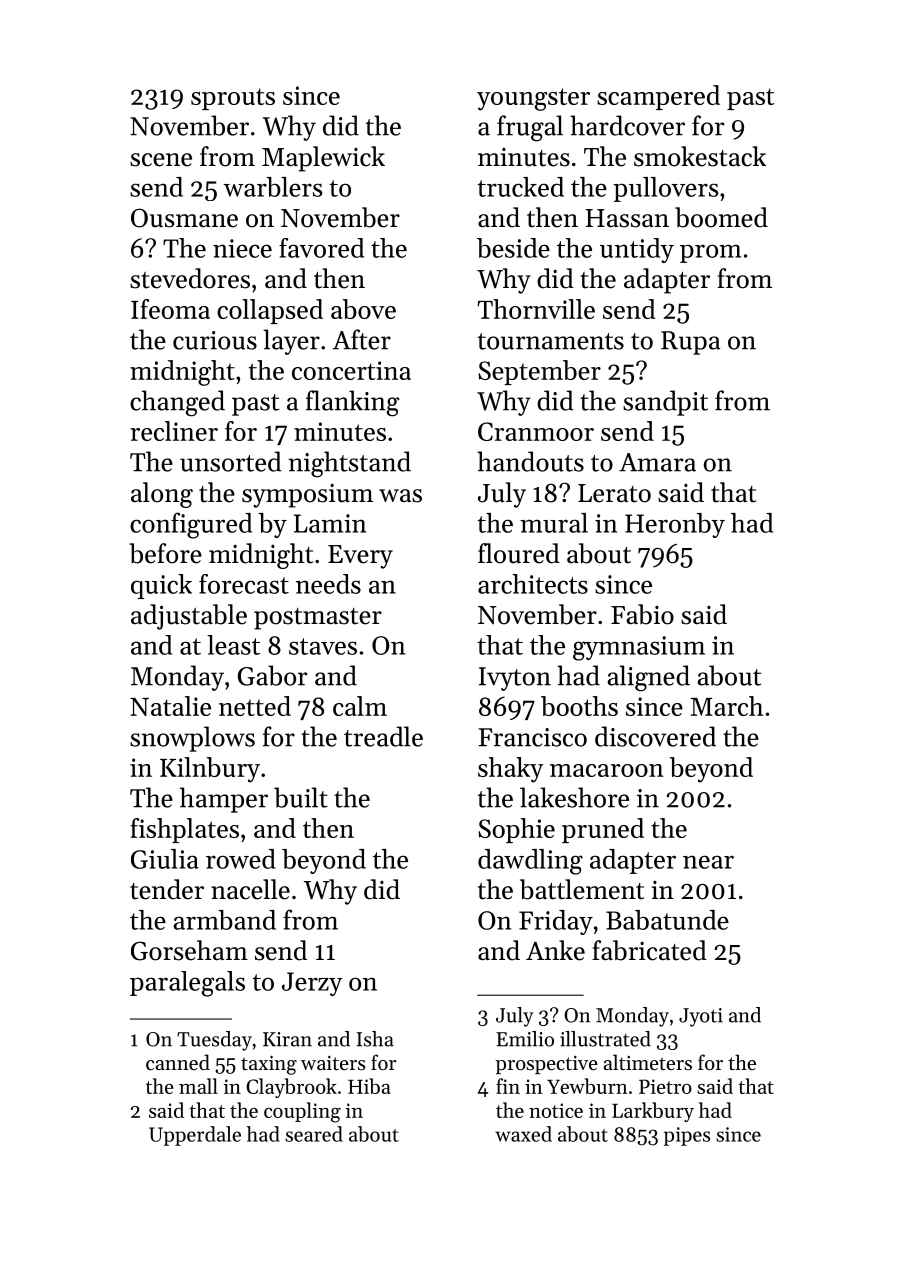  What do you see at coordinates (579, 706) in the screenshot?
I see `booths` at bounding box center [579, 706].
